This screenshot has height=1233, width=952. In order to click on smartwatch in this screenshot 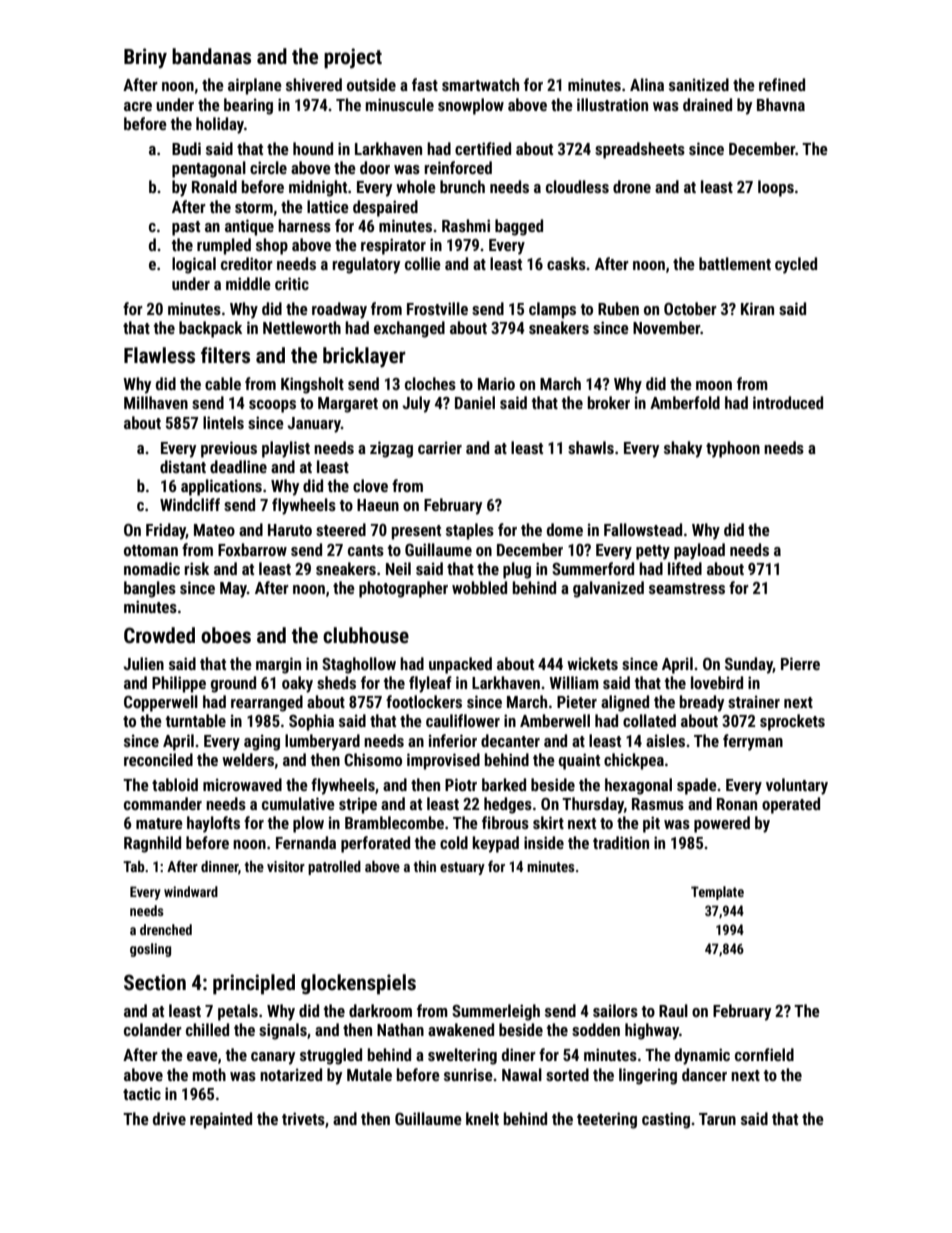, I will do `click(480, 84)`.
